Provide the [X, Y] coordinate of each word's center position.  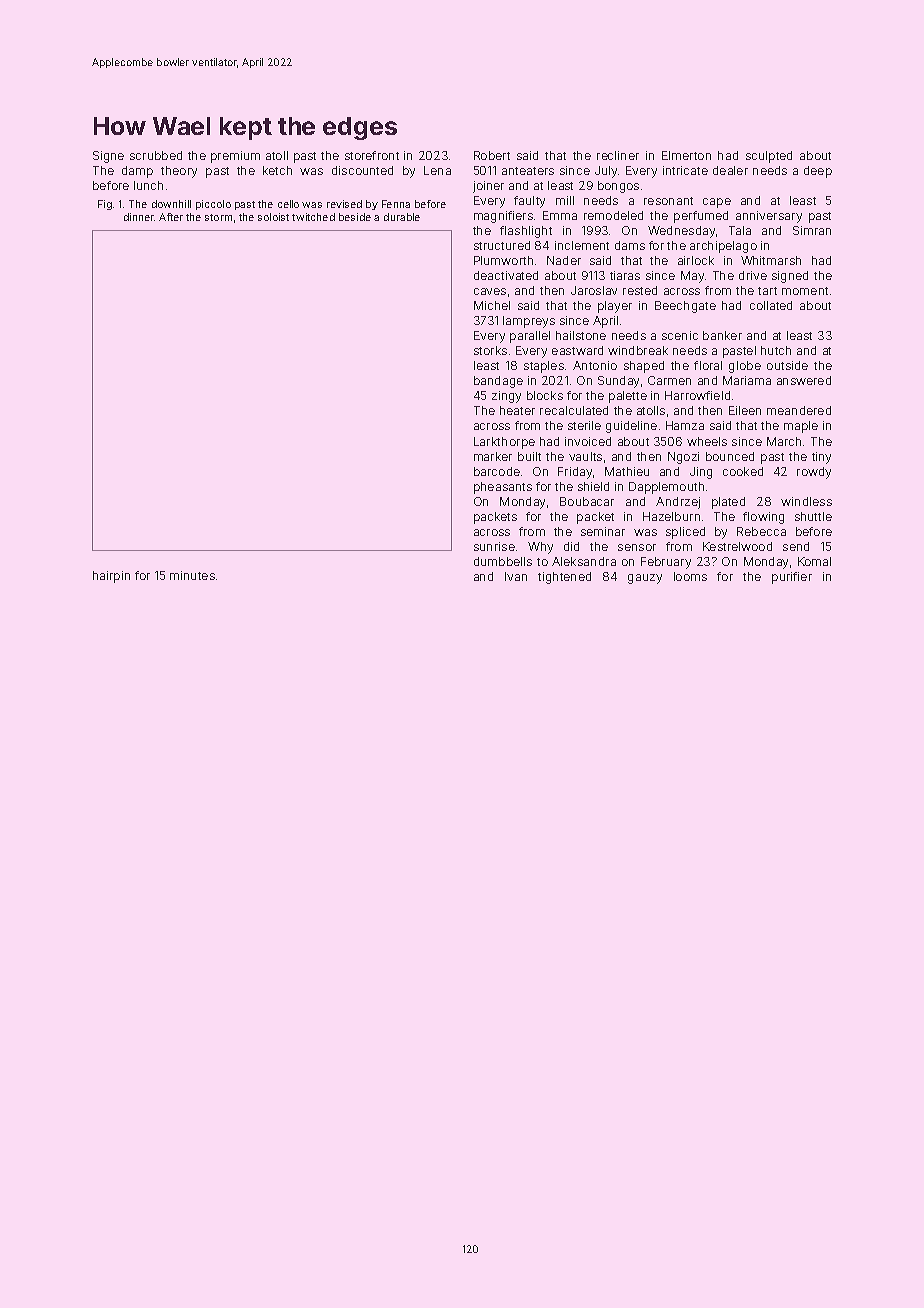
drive [753, 275]
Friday [575, 473]
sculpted [769, 157]
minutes [192, 575]
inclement [582, 245]
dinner [139, 217]
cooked [743, 471]
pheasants [503, 488]
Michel [492, 305]
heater [517, 410]
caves [490, 291]
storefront [372, 155]
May [692, 277]
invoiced [588, 441]
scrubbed [156, 155]
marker [493, 456]
